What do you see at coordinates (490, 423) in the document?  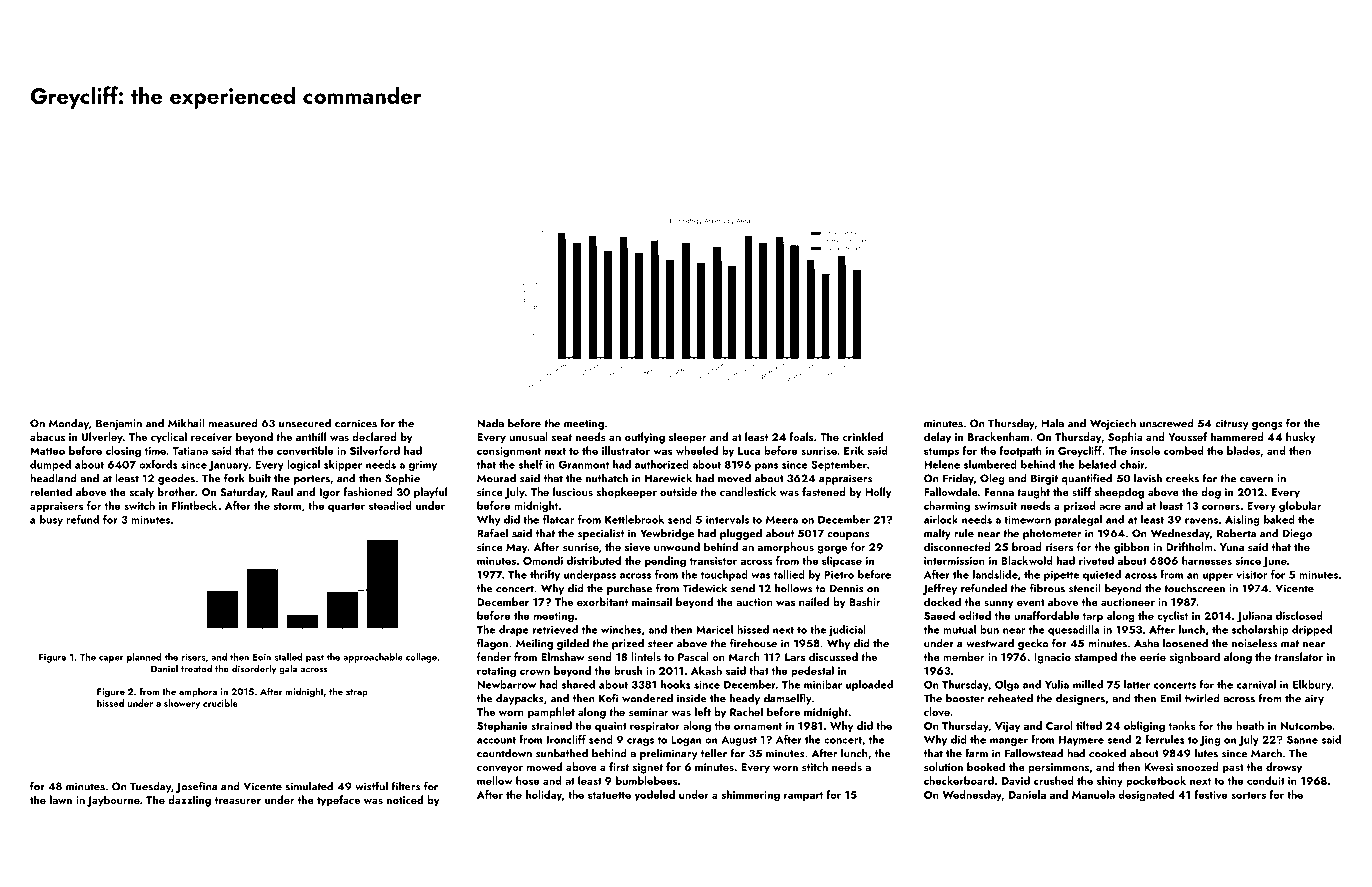 I see `Nada` at bounding box center [490, 423].
